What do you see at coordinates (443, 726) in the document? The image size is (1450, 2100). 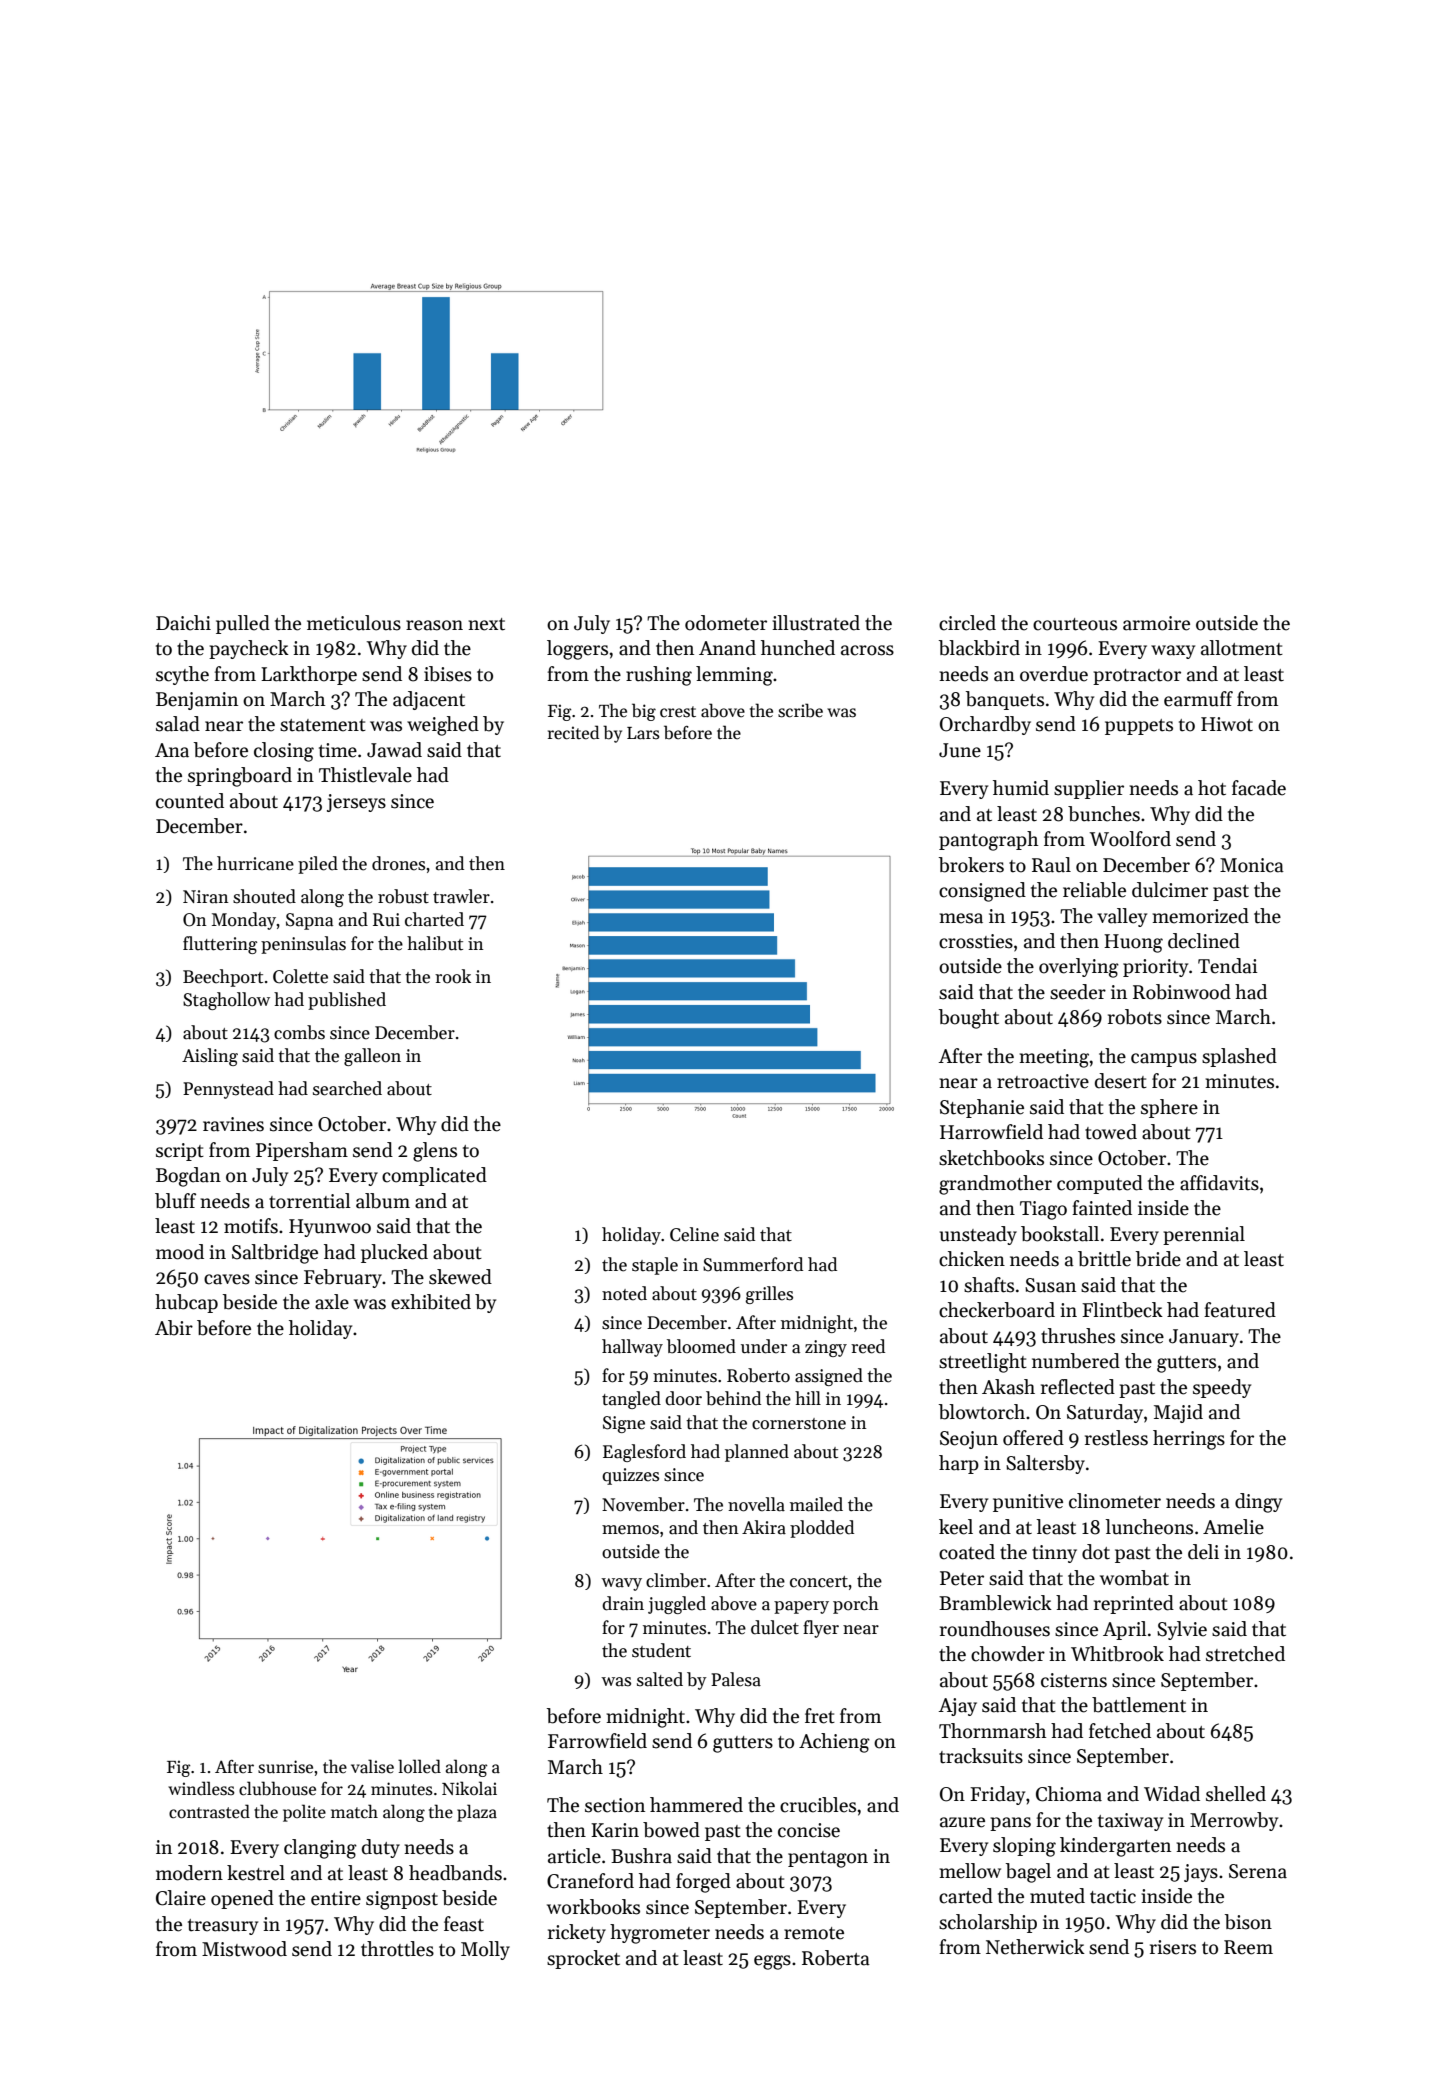 I see `weighed` at bounding box center [443, 726].
